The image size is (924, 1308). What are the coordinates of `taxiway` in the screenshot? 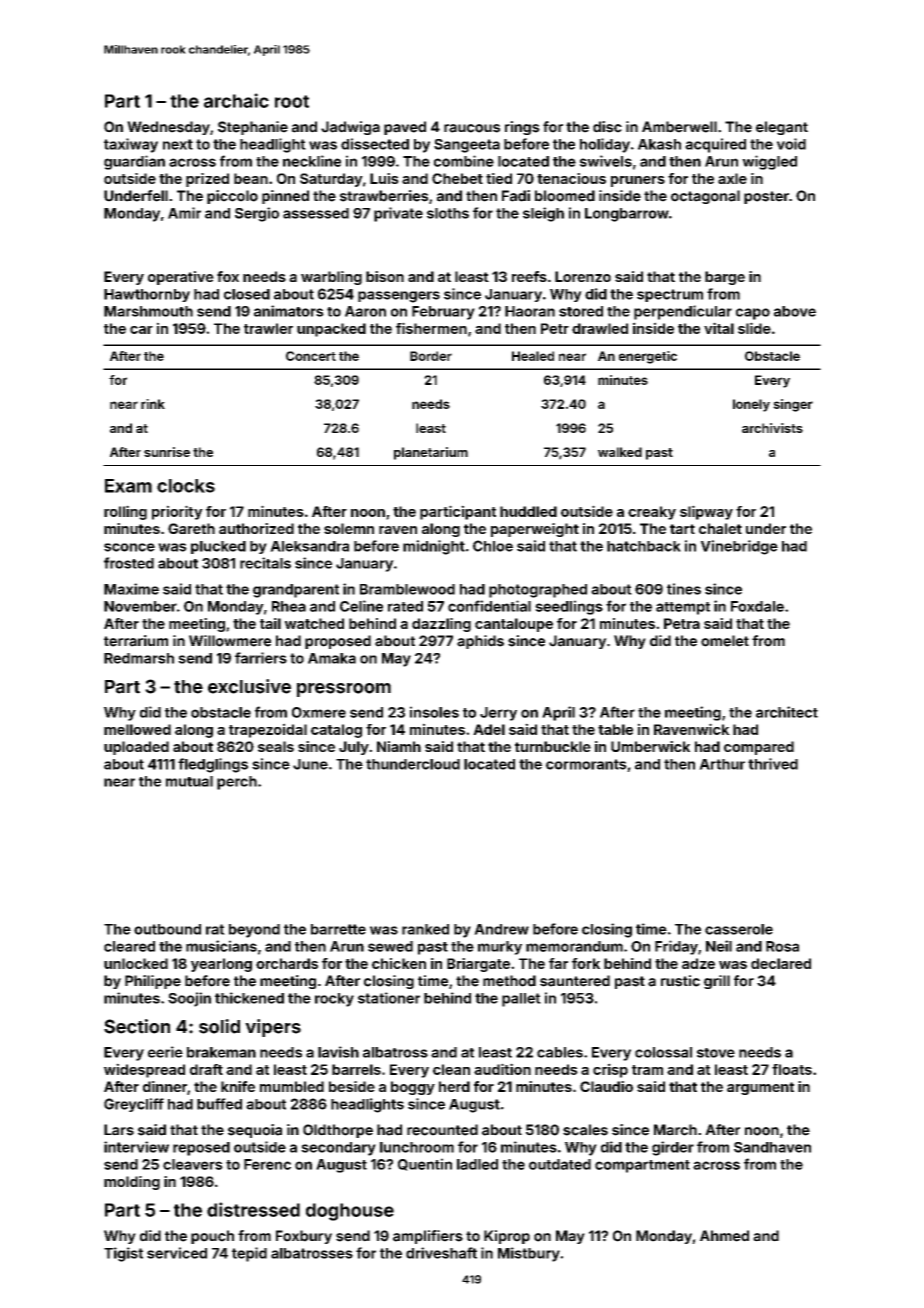 It's located at (131, 145).
